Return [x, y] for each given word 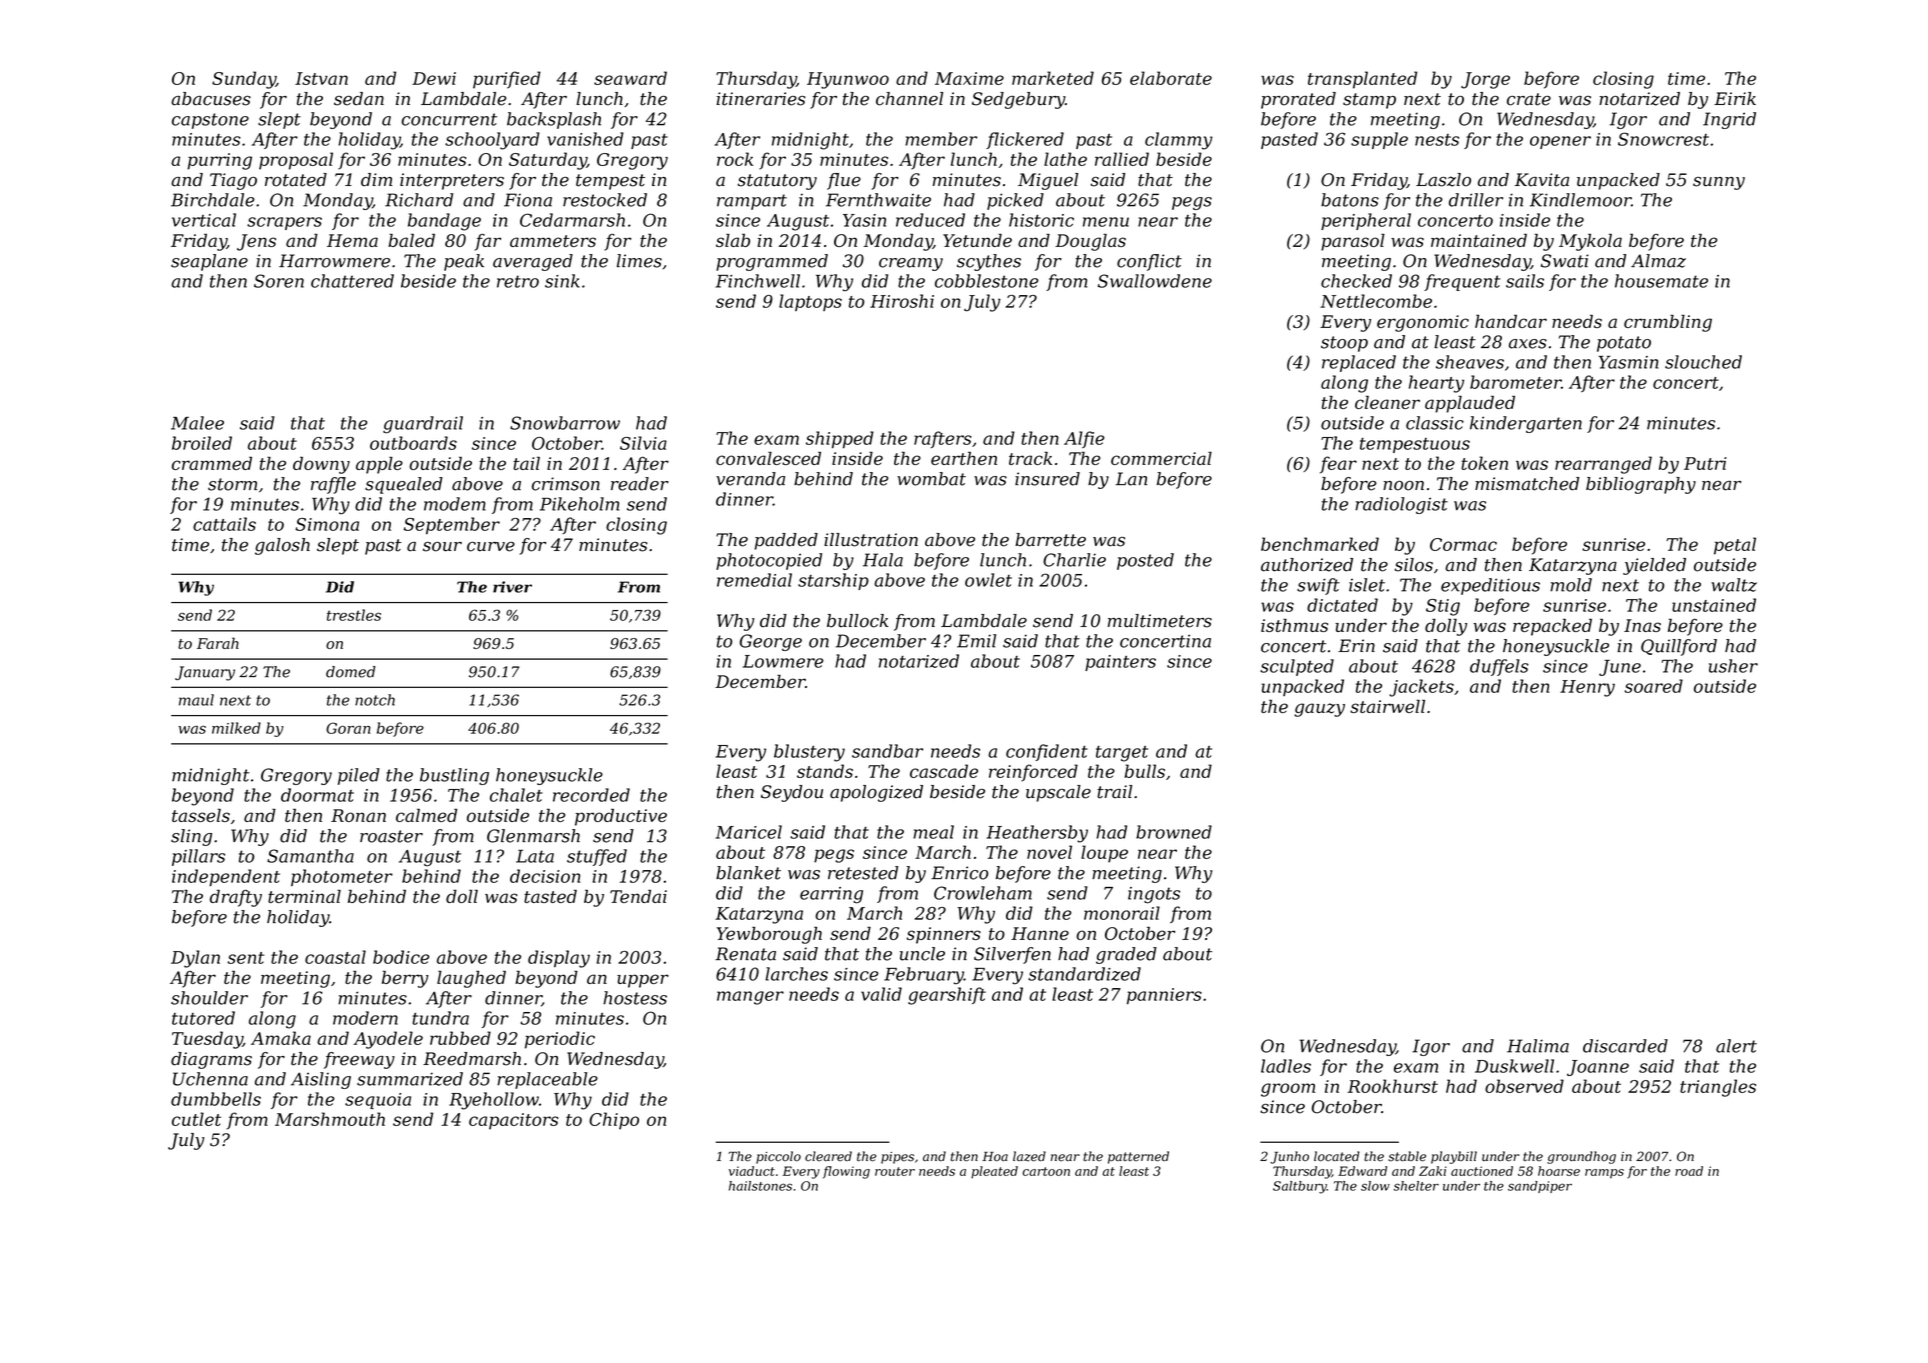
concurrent [449, 119]
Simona [327, 524]
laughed [471, 979]
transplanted [1362, 80]
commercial [1161, 458]
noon [1403, 486]
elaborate [1171, 78]
